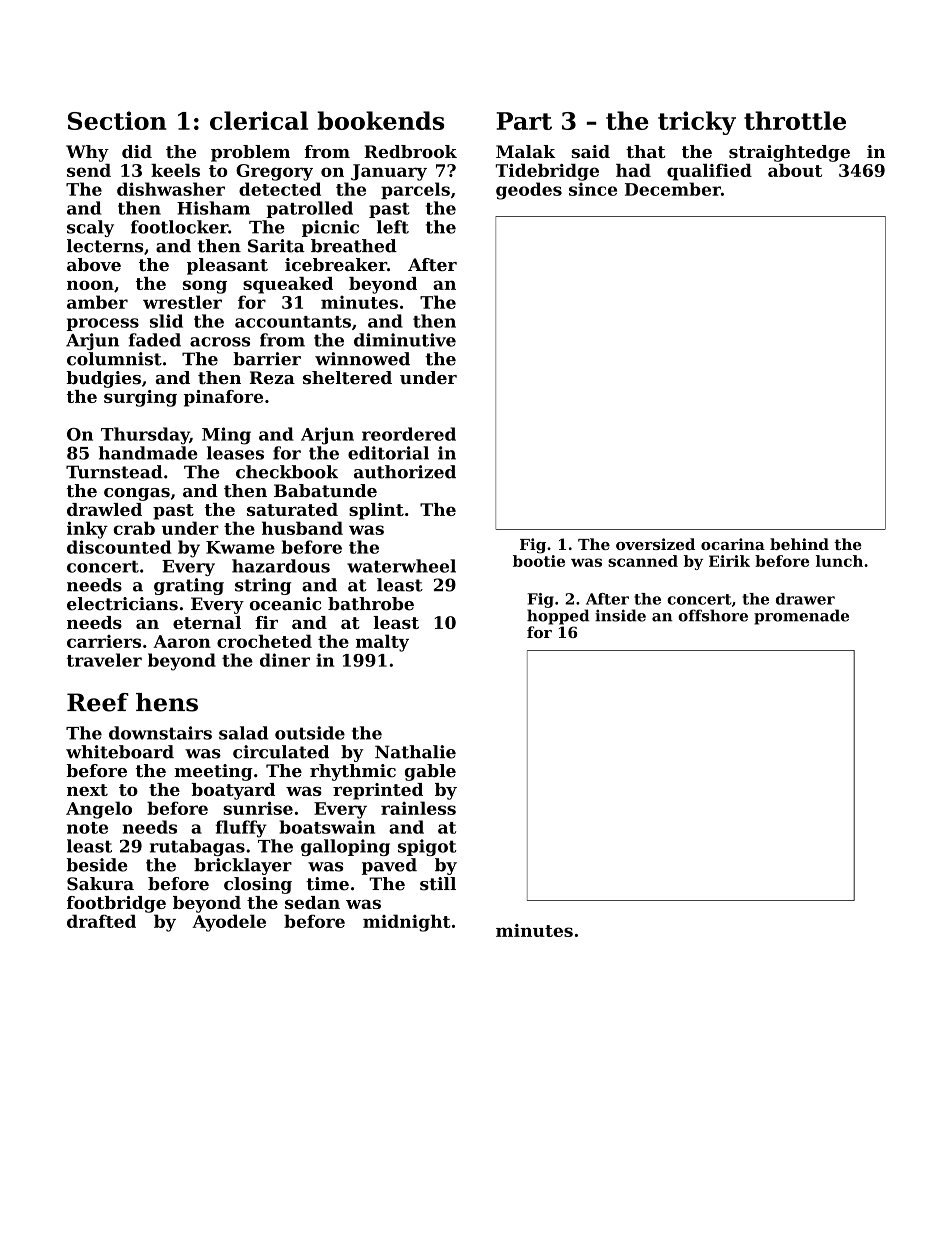  What do you see at coordinates (406, 923) in the screenshot?
I see `midnight` at bounding box center [406, 923].
